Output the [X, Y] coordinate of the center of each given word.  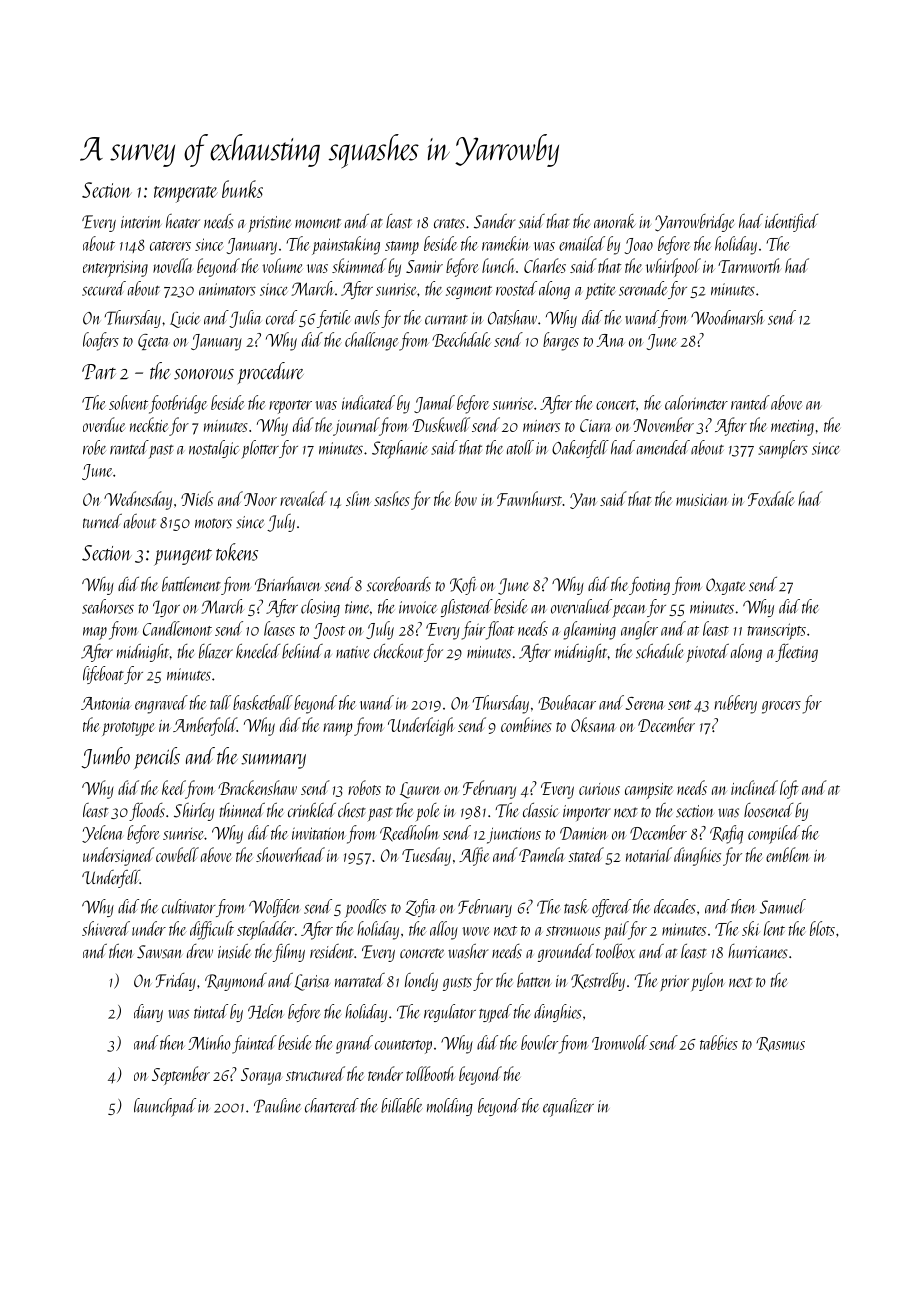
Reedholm [410, 833]
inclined [754, 787]
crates [449, 223]
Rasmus [781, 1044]
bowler [539, 1042]
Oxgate [726, 586]
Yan [583, 501]
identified [791, 223]
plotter [260, 449]
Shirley [194, 812]
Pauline [277, 1105]
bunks [242, 189]
